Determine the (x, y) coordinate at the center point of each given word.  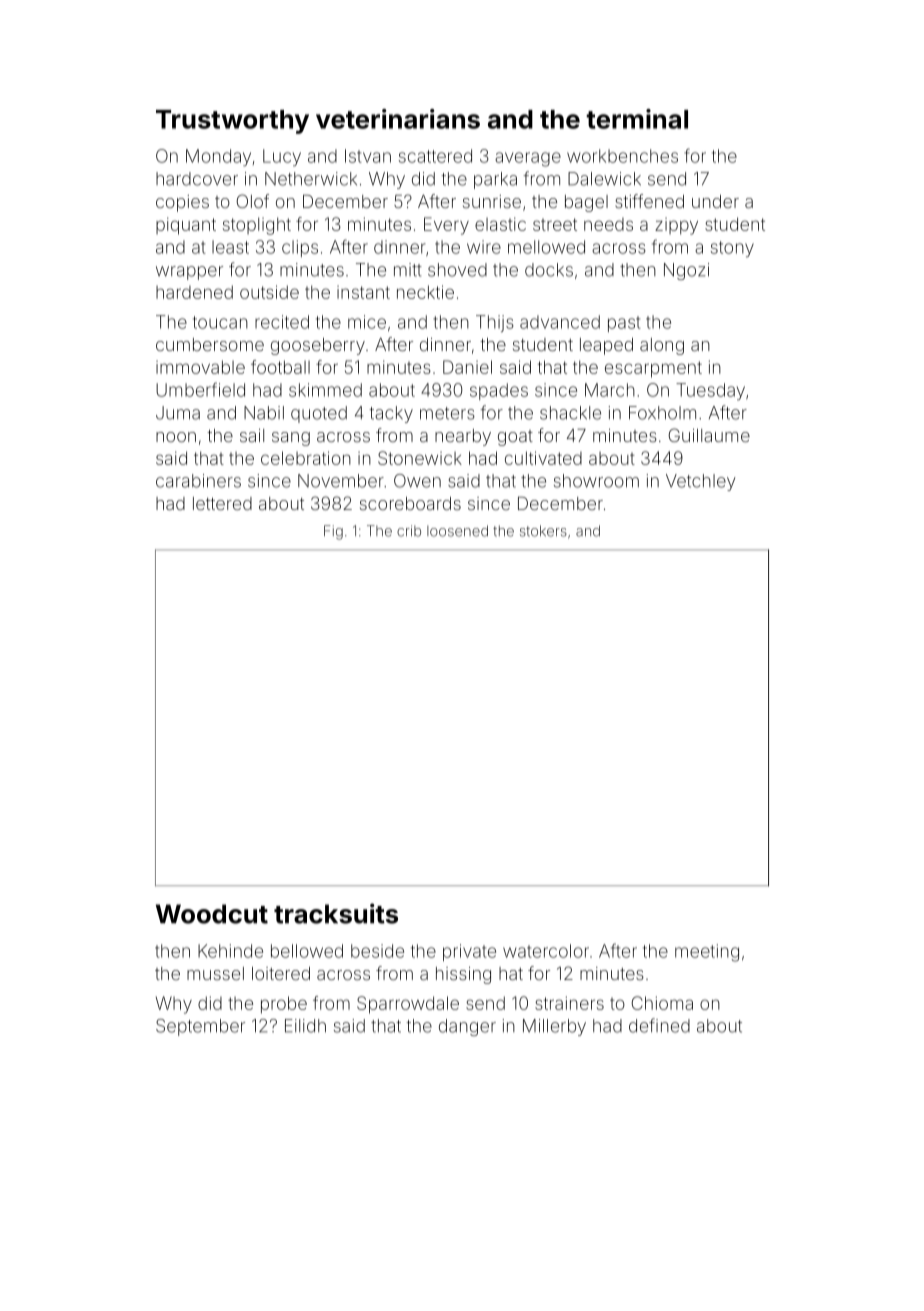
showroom (596, 481)
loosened (457, 531)
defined (659, 1025)
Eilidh (305, 1026)
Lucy (282, 157)
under (715, 201)
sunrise (492, 201)
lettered (222, 503)
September (200, 1027)
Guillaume (709, 435)
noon (176, 437)
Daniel (467, 367)
